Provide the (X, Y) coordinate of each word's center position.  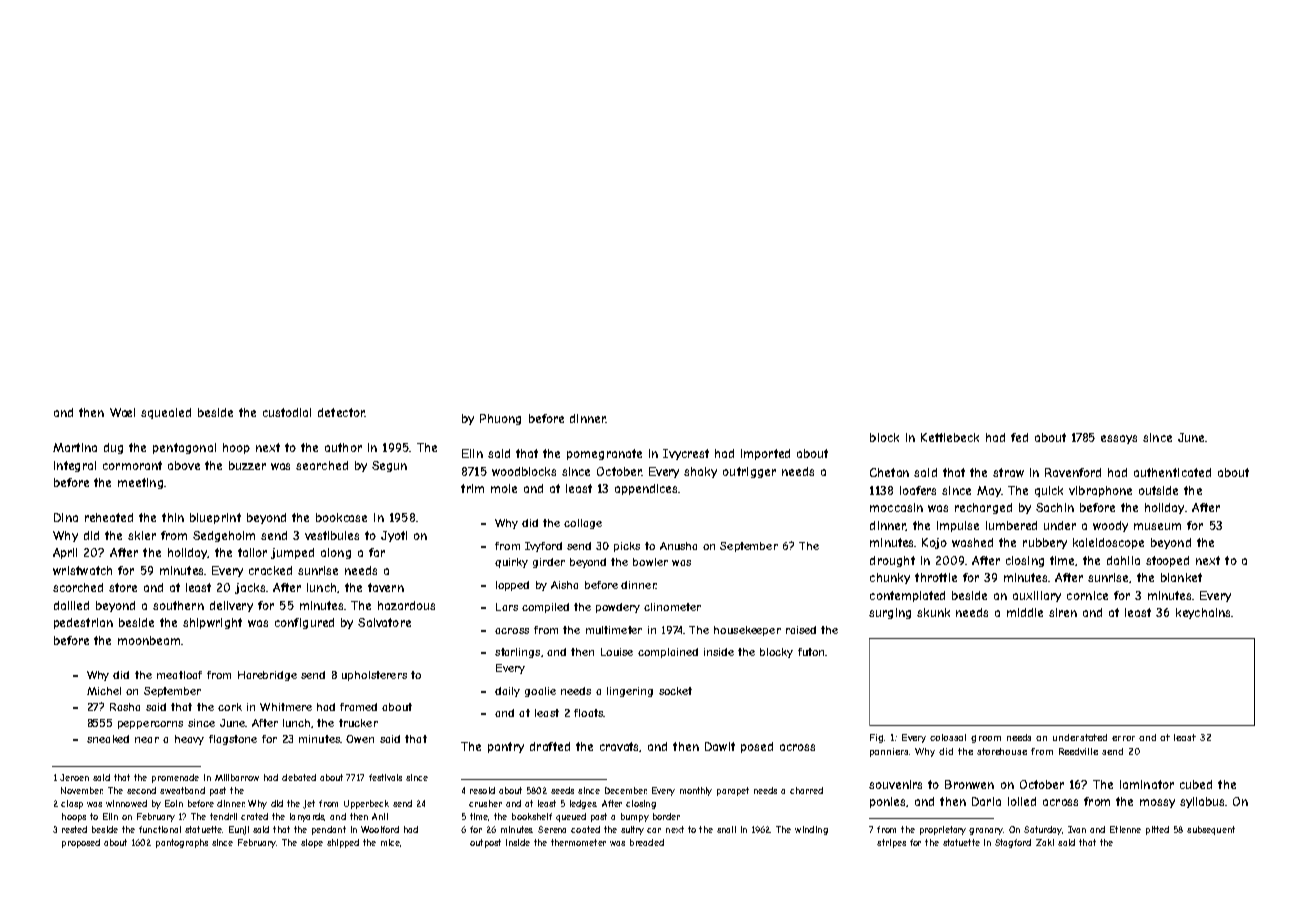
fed (1019, 437)
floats (588, 713)
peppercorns (150, 725)
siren (1063, 612)
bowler (650, 562)
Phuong (500, 419)
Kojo (934, 543)
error (1123, 738)
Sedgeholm (224, 536)
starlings (517, 653)
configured (304, 623)
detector (341, 412)
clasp (72, 804)
